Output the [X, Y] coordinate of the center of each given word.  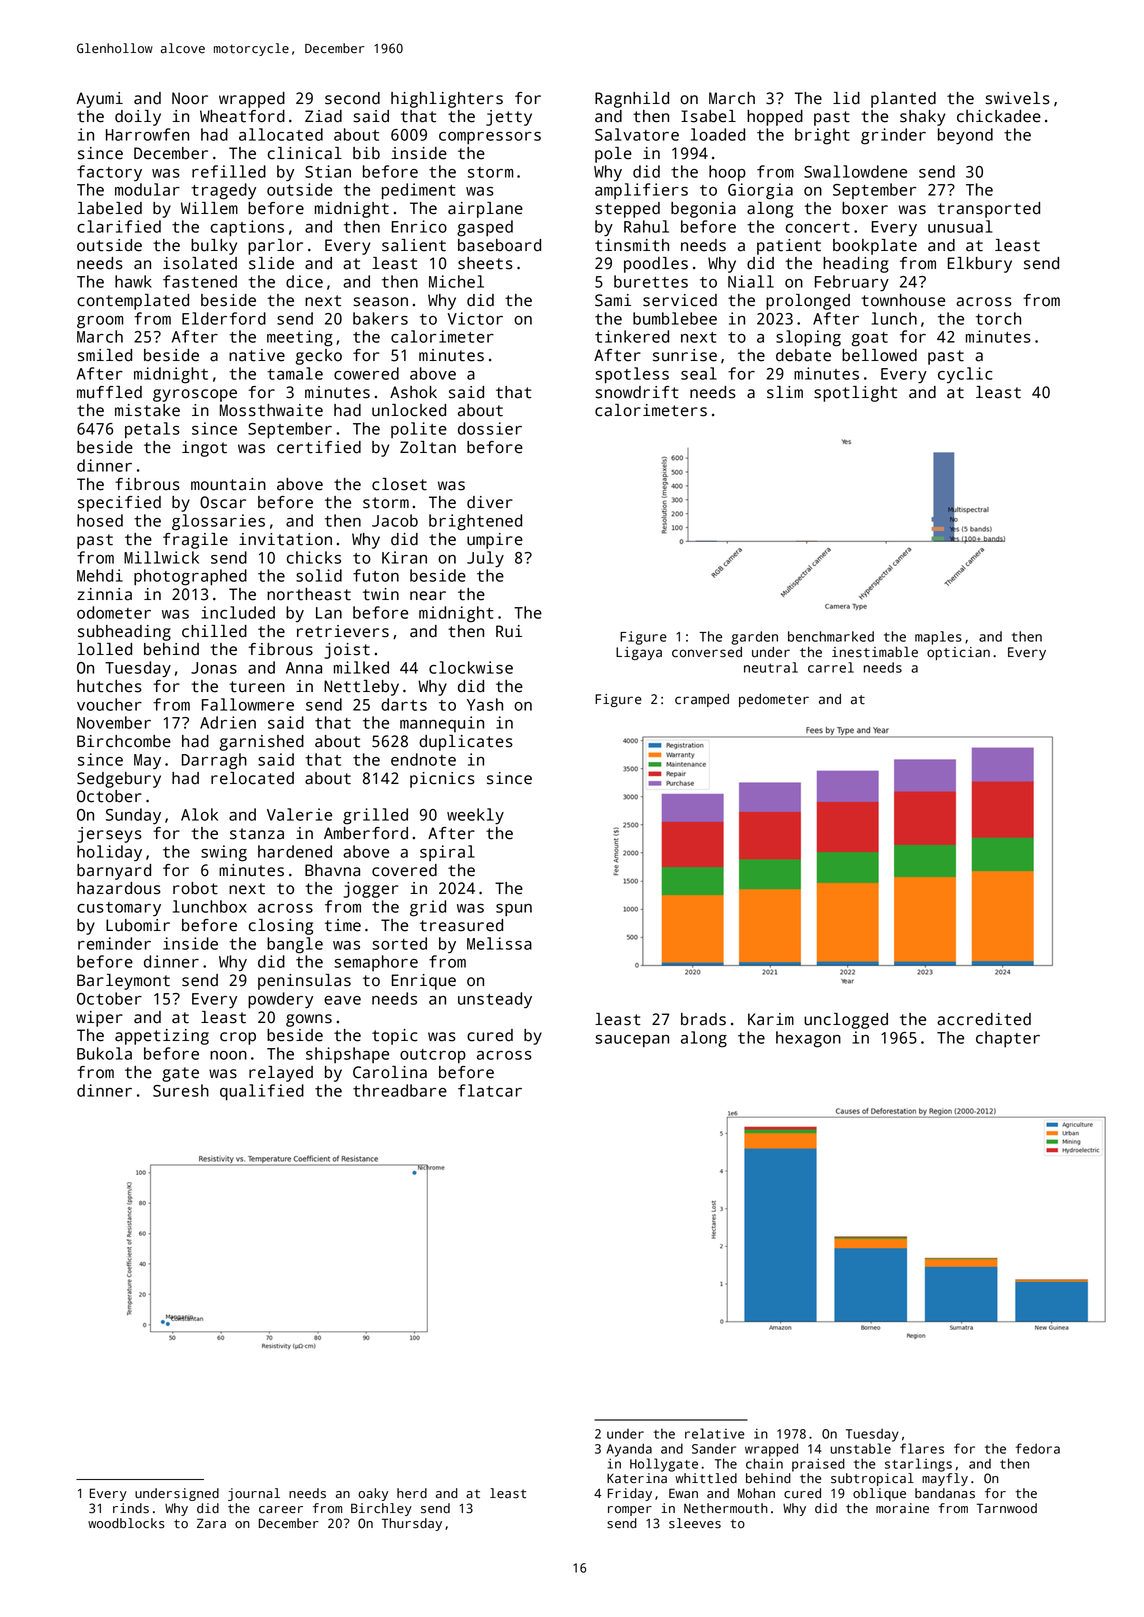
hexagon [808, 1039]
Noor [190, 98]
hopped [775, 118]
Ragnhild [632, 100]
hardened [295, 851]
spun [514, 910]
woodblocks [126, 1523]
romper [630, 1511]
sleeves [695, 1523]
